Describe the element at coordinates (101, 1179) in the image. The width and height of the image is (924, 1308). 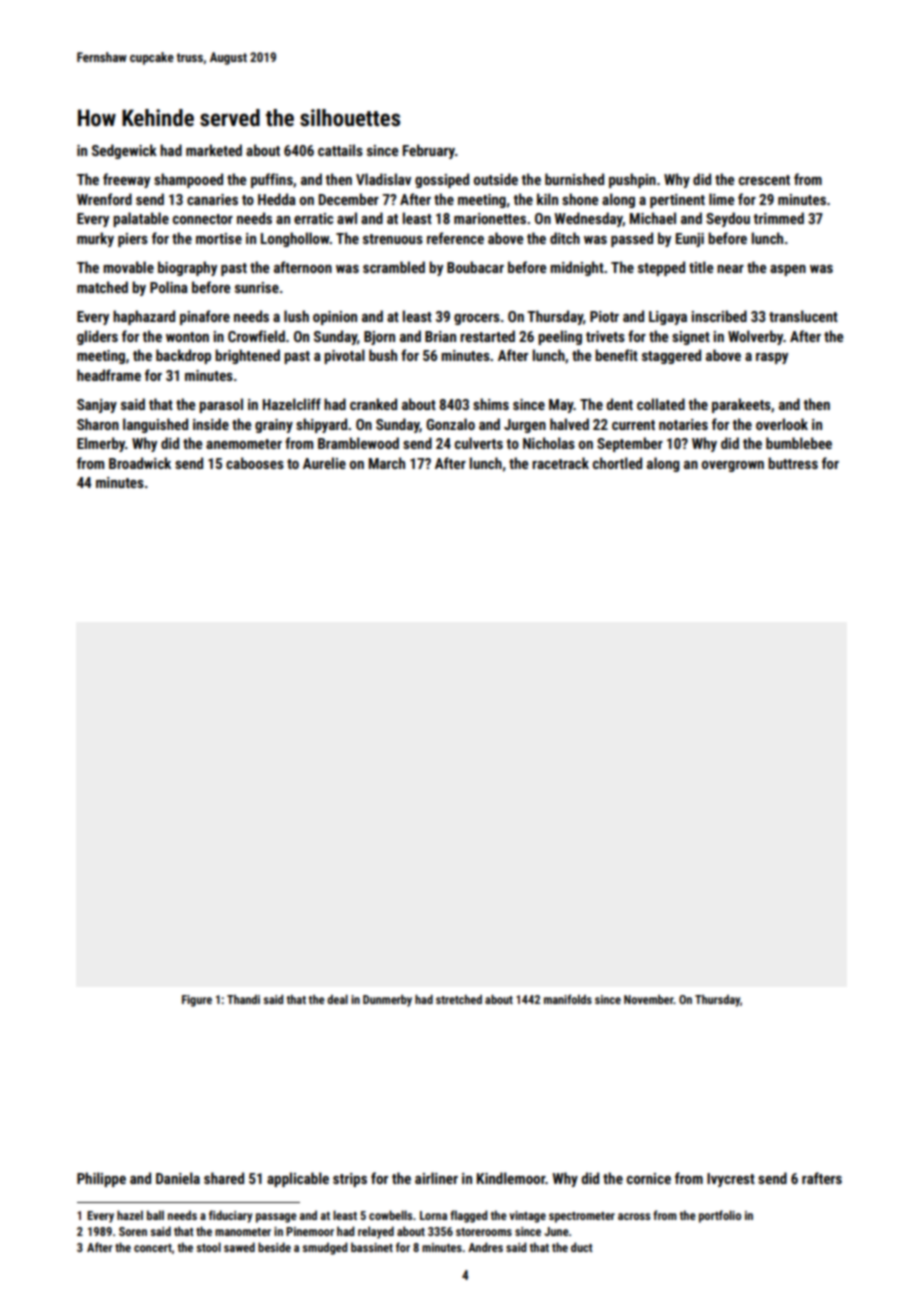
I see `Philippe` at that location.
